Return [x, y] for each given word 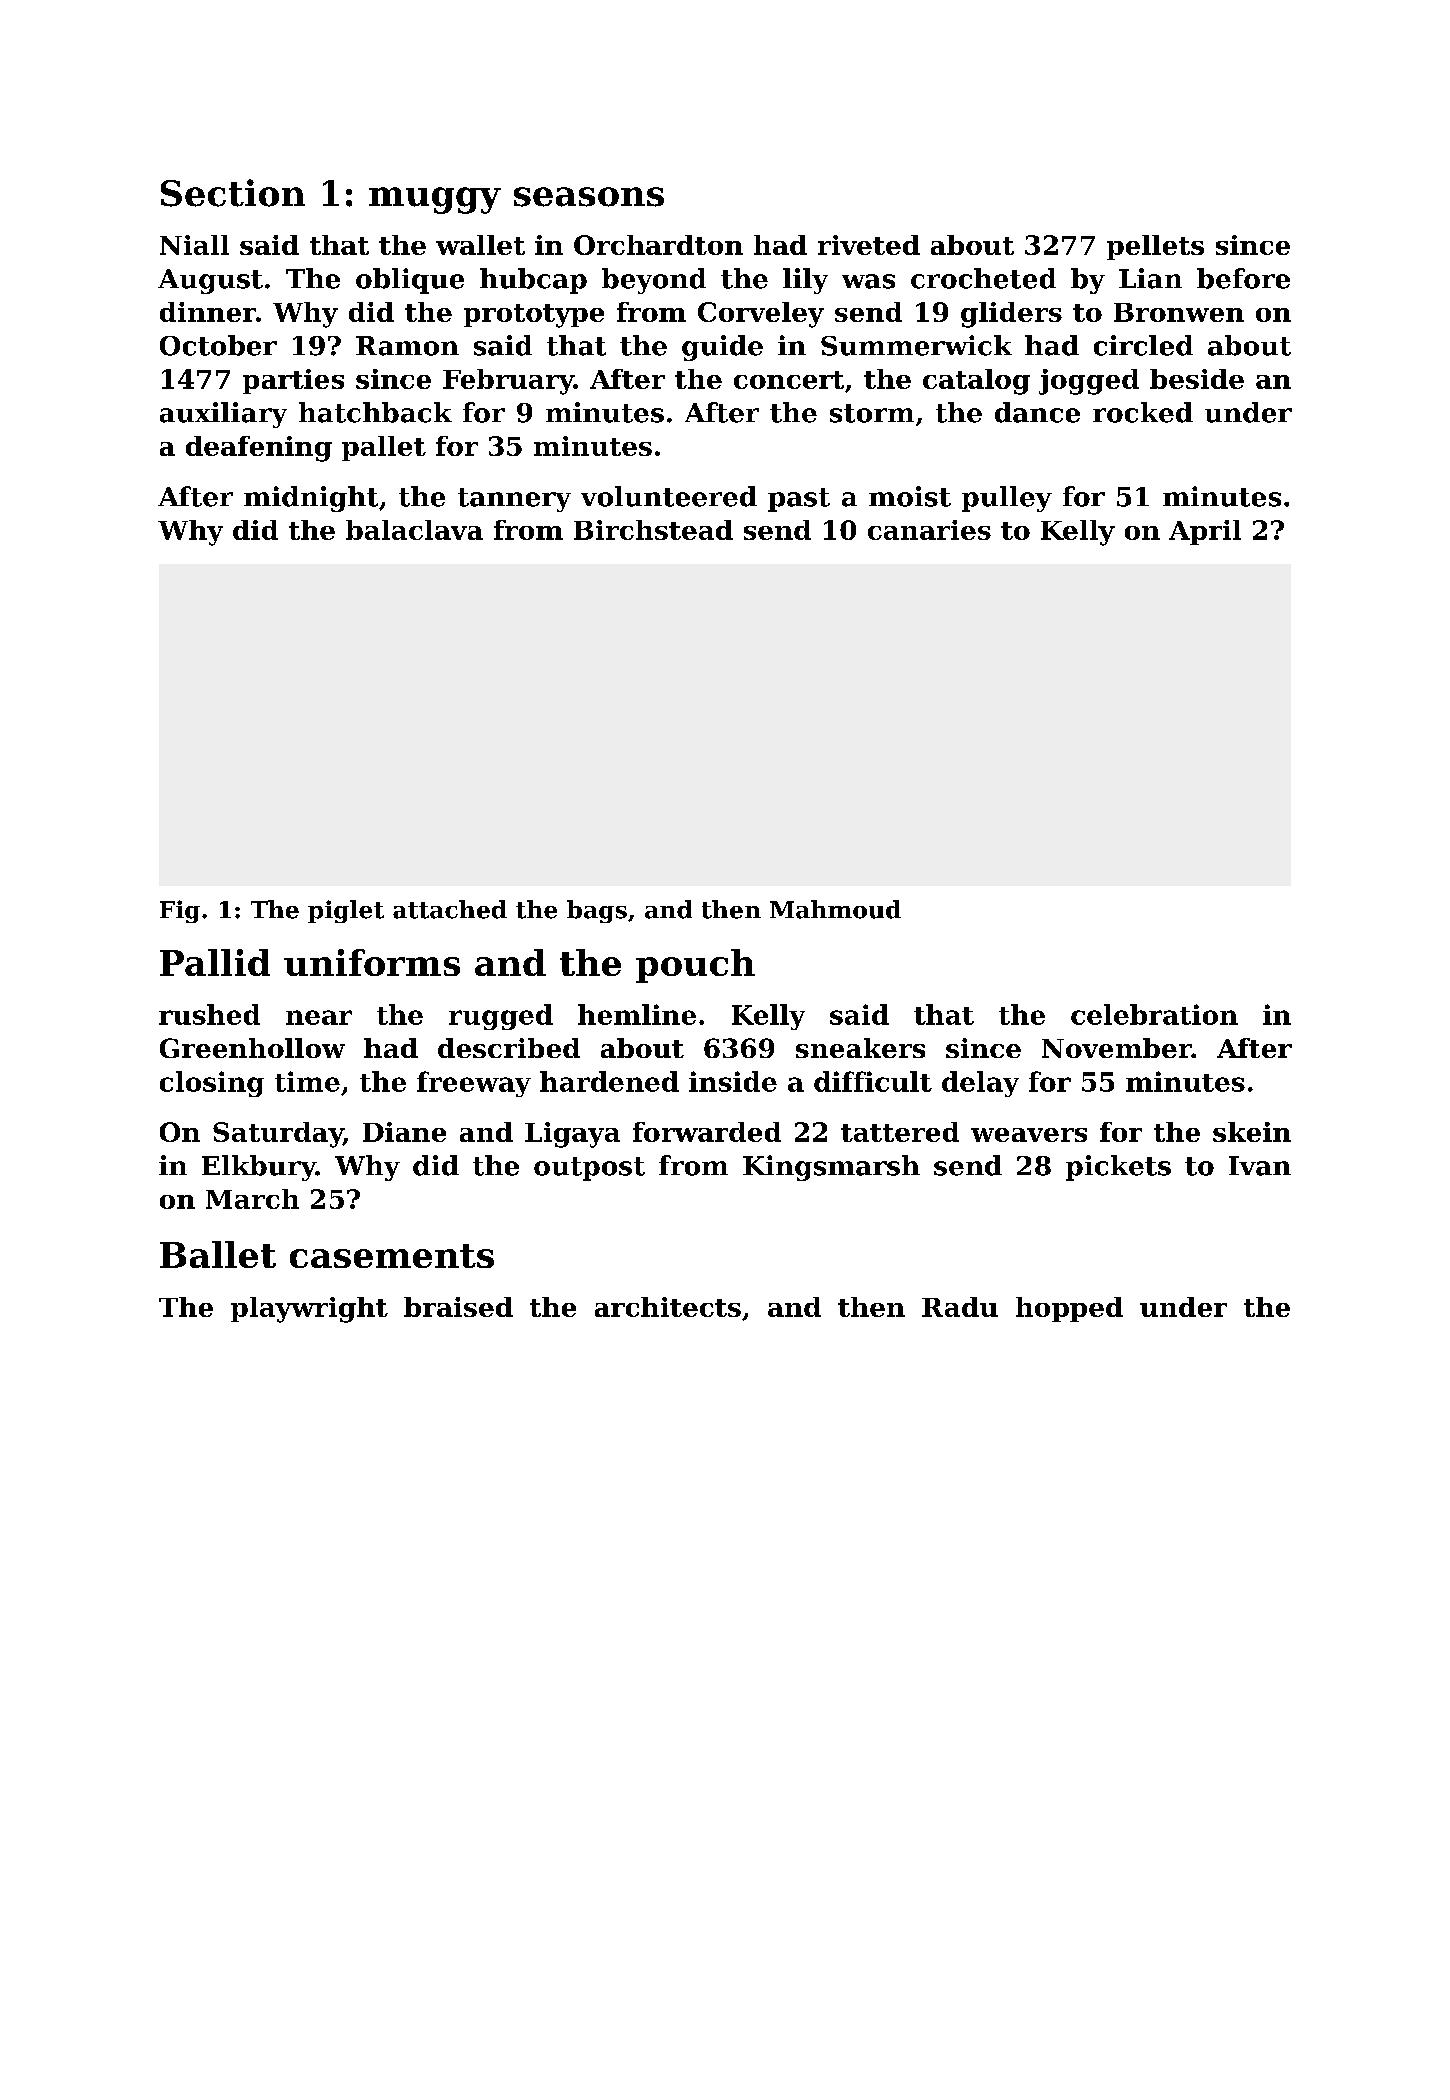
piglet [346, 911]
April [1205, 532]
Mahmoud [835, 909]
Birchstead [653, 530]
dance [1037, 412]
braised [458, 1307]
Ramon [407, 346]
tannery [514, 500]
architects [668, 1307]
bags [597, 911]
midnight [311, 499]
